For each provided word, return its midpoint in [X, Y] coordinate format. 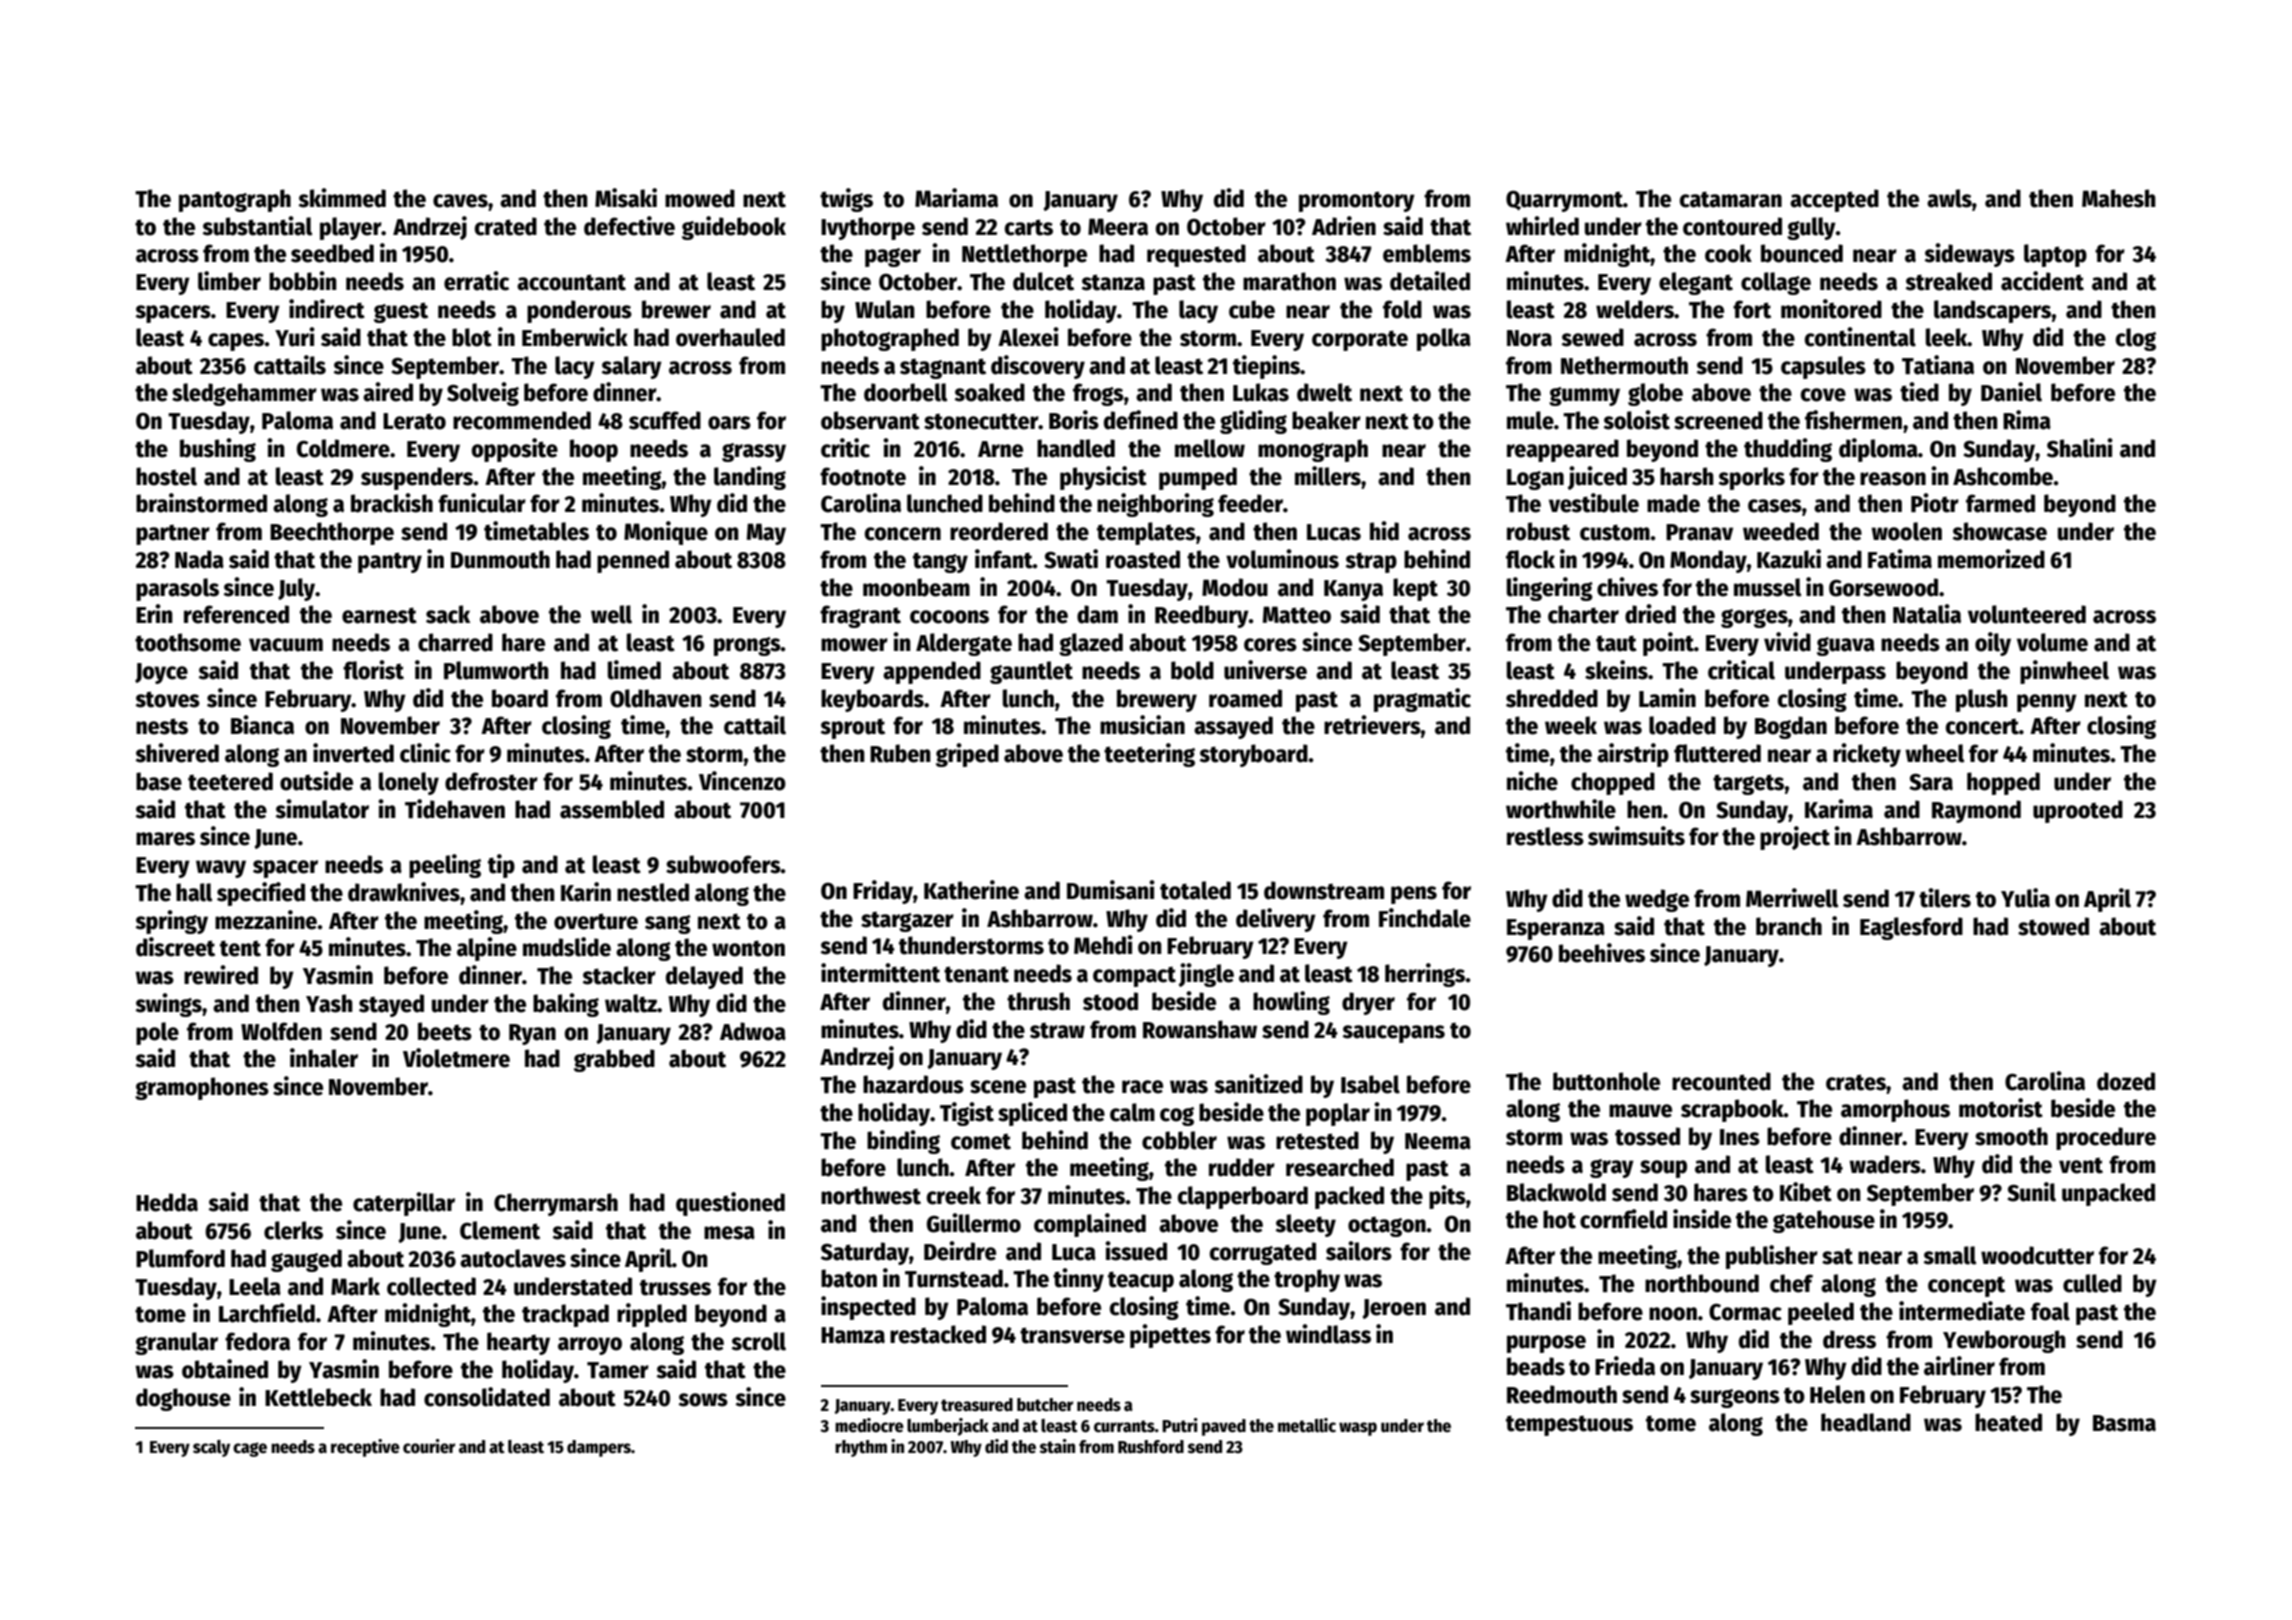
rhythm [861, 1448]
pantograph [235, 200]
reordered [999, 531]
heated [2008, 1422]
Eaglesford [1911, 928]
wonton [748, 948]
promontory [1357, 201]
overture [596, 921]
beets [445, 1031]
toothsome [188, 642]
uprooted [2078, 811]
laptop [2055, 255]
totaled [1195, 890]
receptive [365, 1448]
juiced [1597, 478]
